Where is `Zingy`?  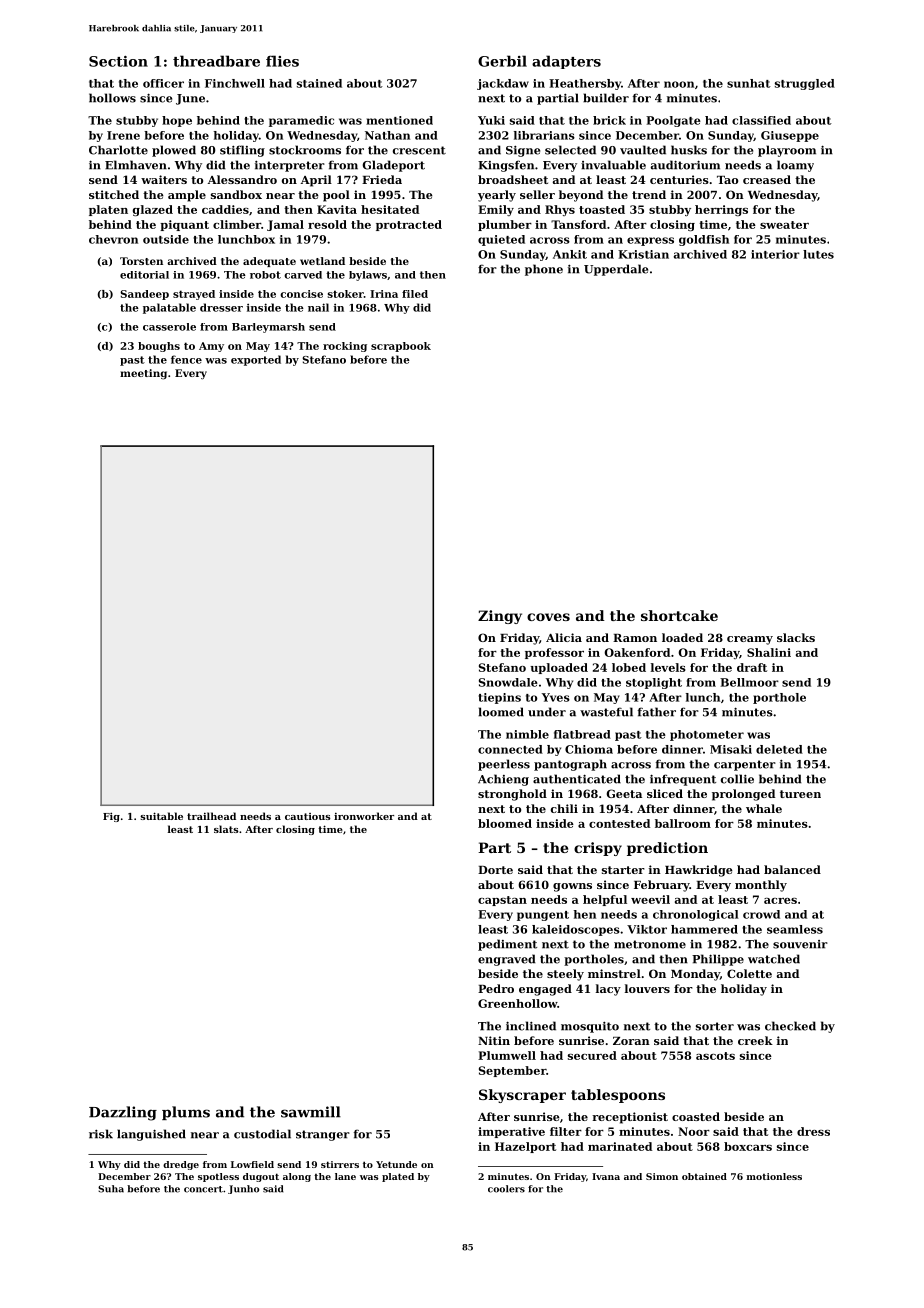
Zingy is located at coordinates (500, 617).
